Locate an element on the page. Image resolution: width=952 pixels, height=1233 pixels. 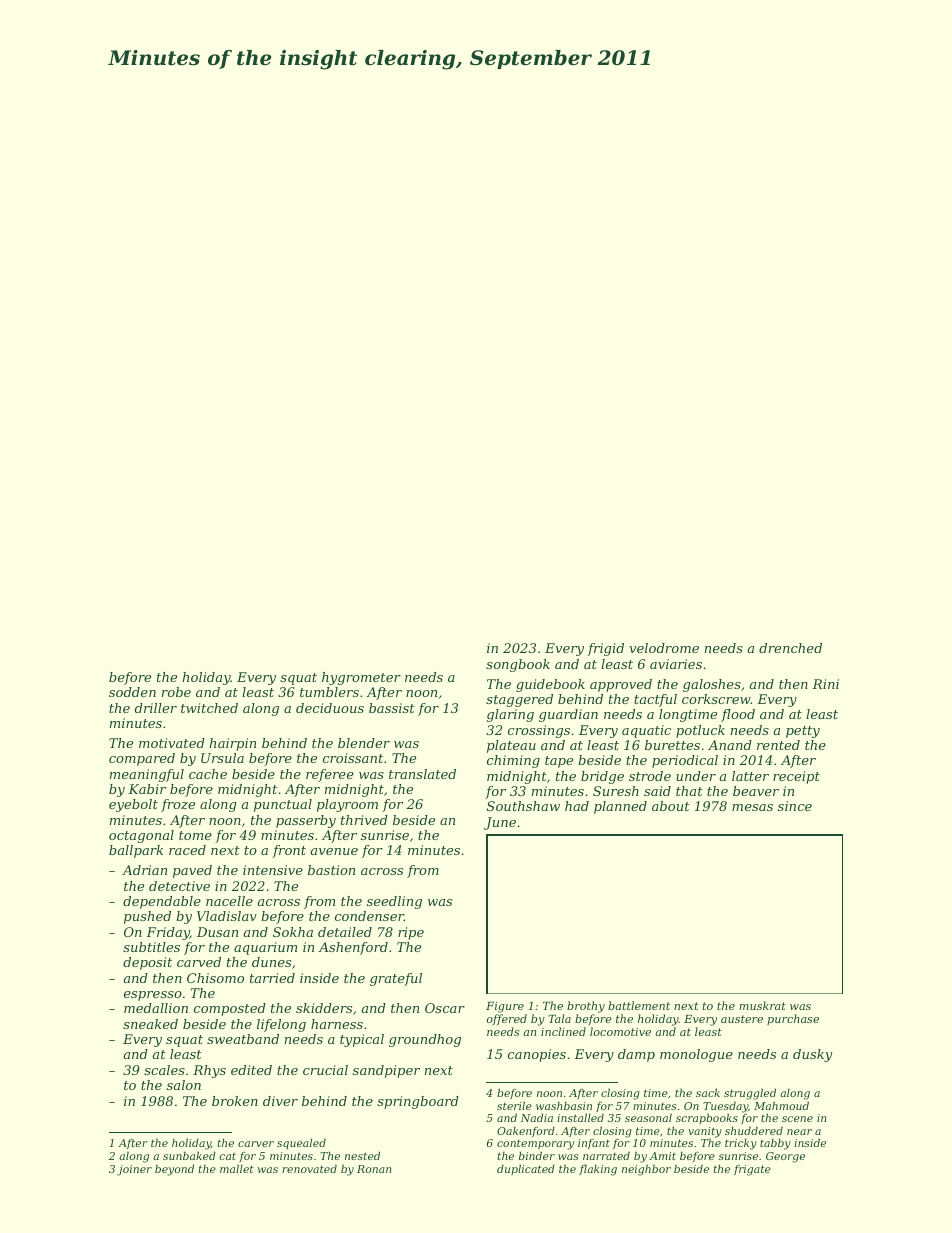
hairpin is located at coordinates (232, 744).
